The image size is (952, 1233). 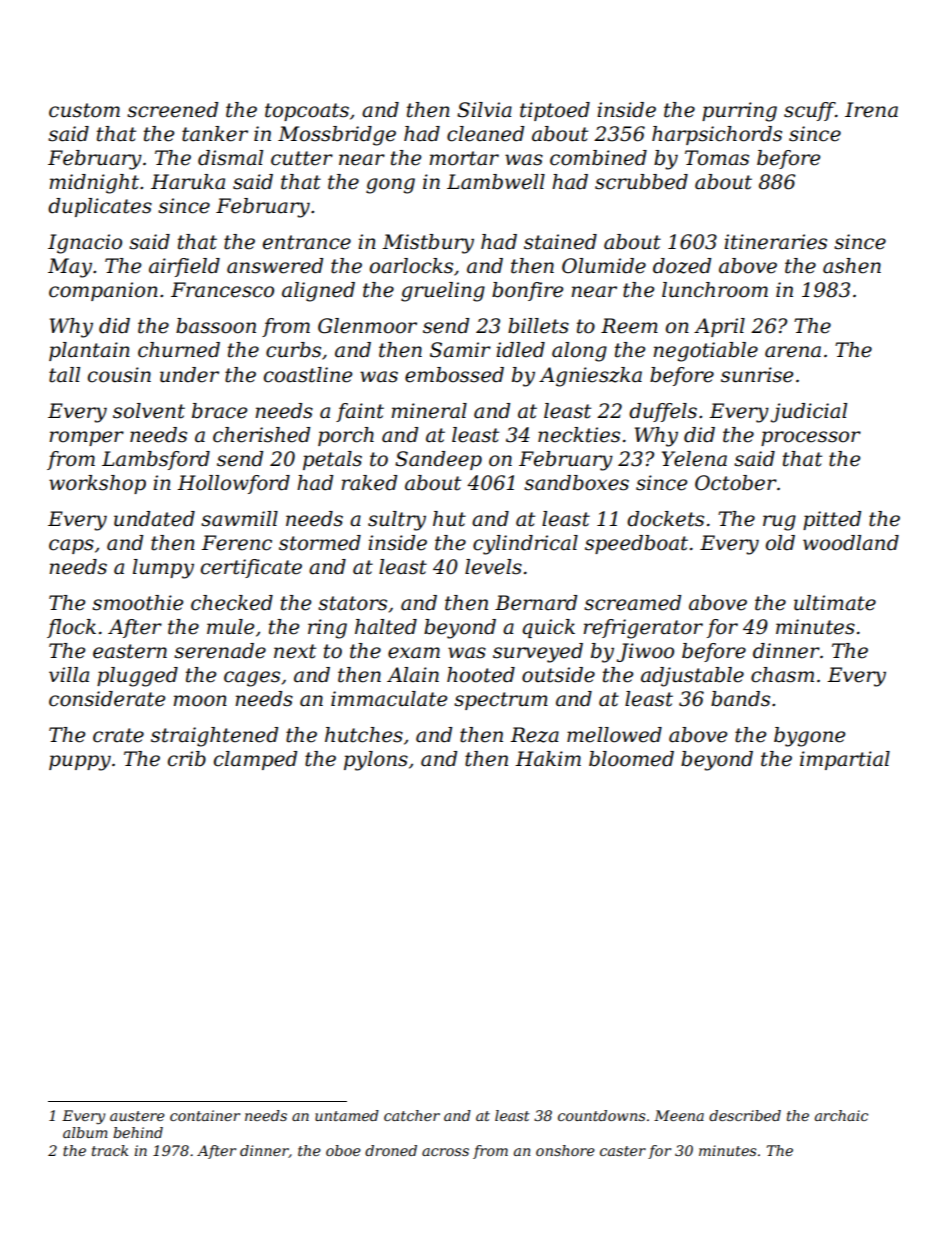 What do you see at coordinates (376, 761) in the screenshot?
I see `pylons` at bounding box center [376, 761].
